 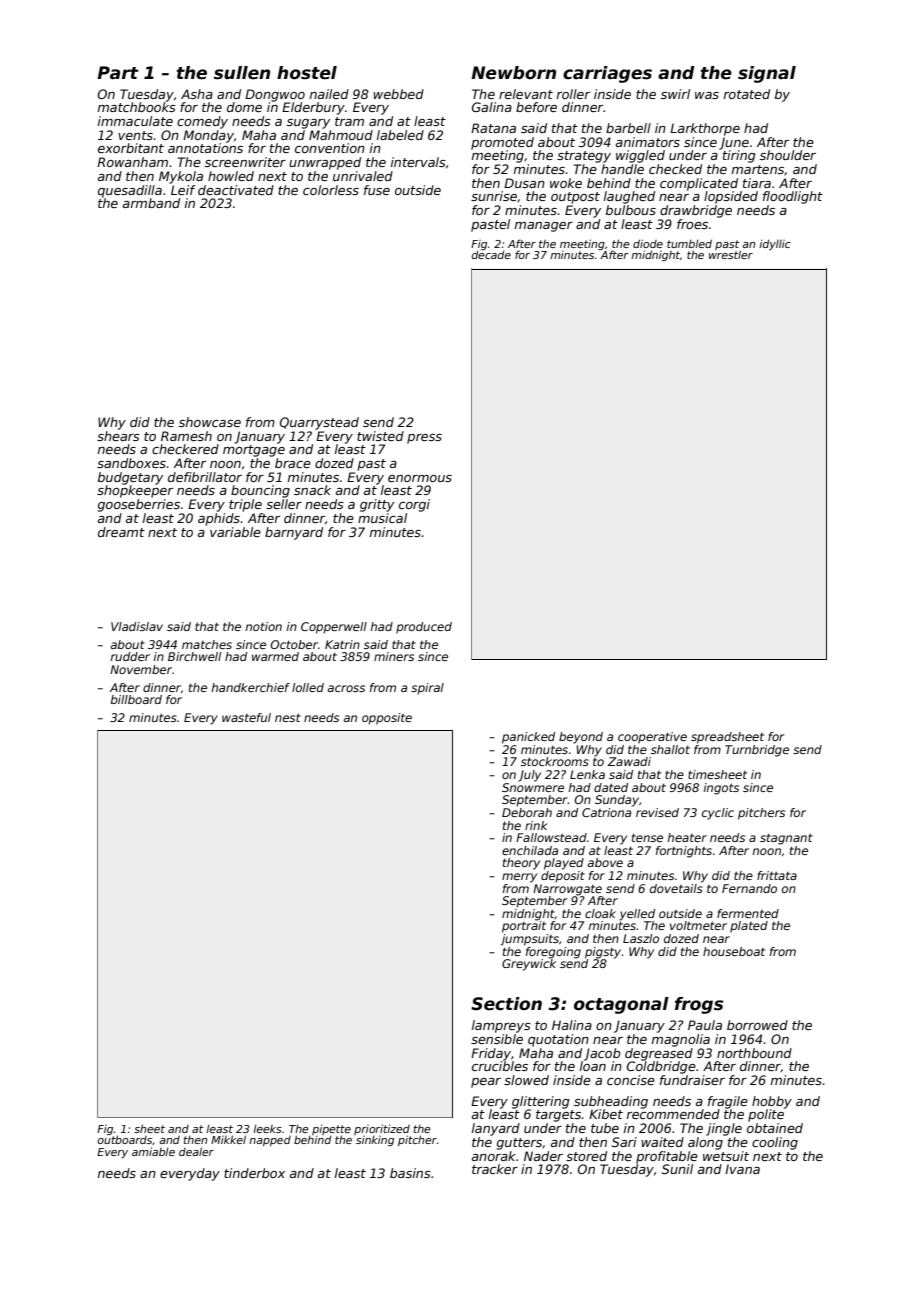 I want to click on signal, so click(x=767, y=74).
